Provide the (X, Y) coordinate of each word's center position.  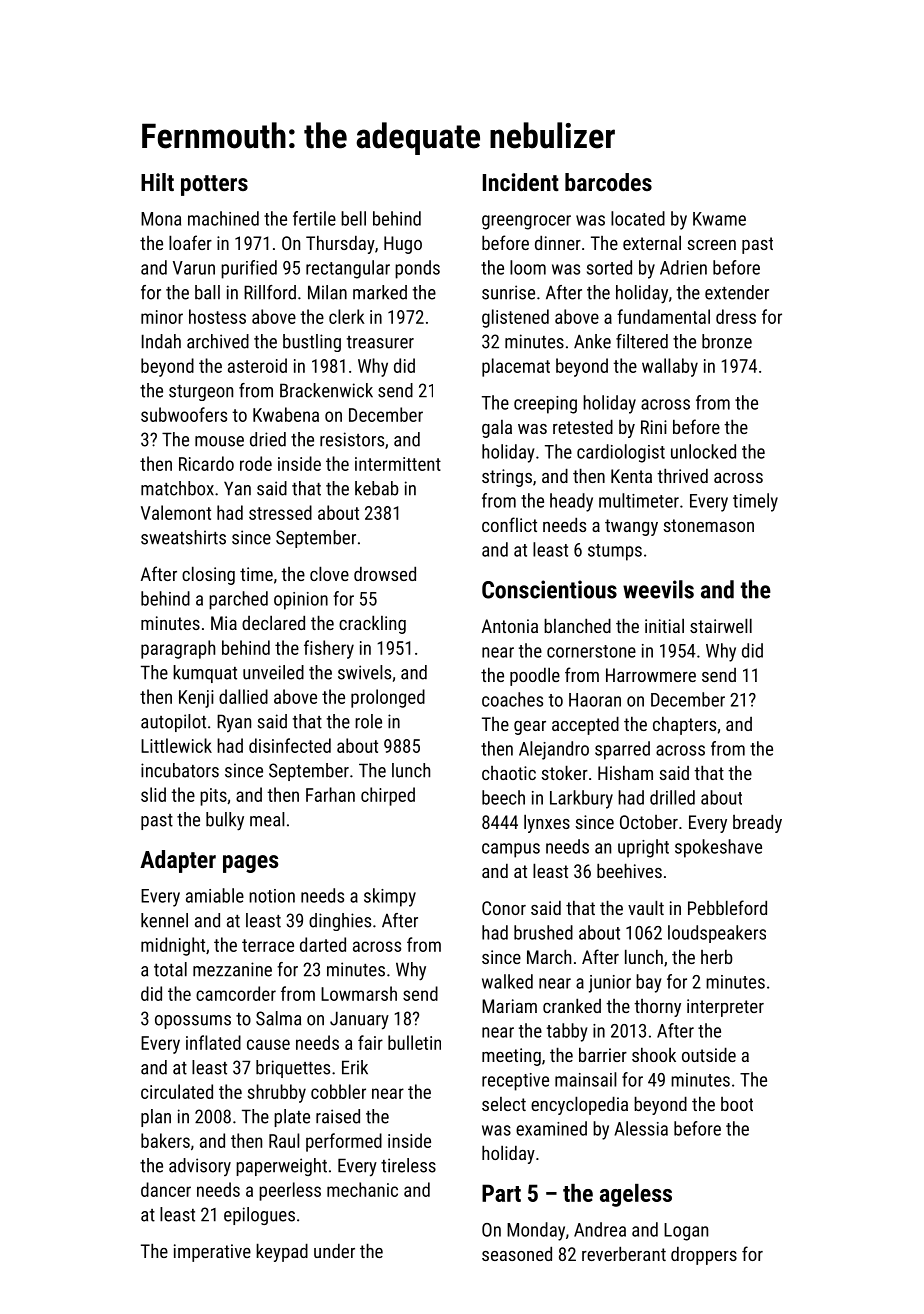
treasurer (380, 342)
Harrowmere (651, 675)
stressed (280, 512)
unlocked (703, 451)
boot (737, 1104)
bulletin (414, 1042)
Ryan (234, 723)
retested (583, 426)
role (368, 721)
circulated (177, 1091)
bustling (312, 343)
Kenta (631, 476)
